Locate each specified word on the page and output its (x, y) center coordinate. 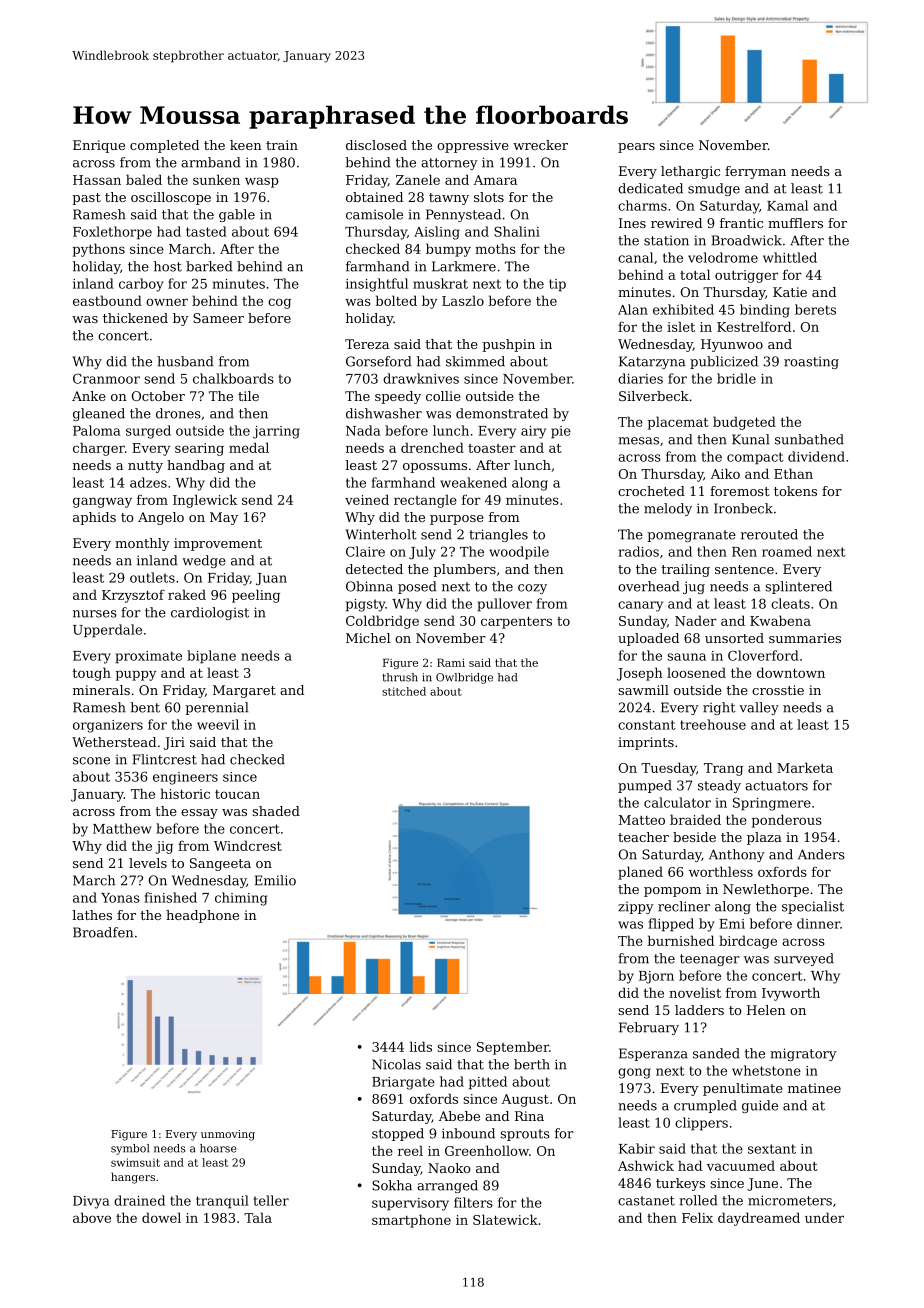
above (92, 1217)
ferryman (755, 172)
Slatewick (505, 1219)
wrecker (540, 145)
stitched (404, 691)
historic (185, 793)
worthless (721, 871)
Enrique (99, 146)
